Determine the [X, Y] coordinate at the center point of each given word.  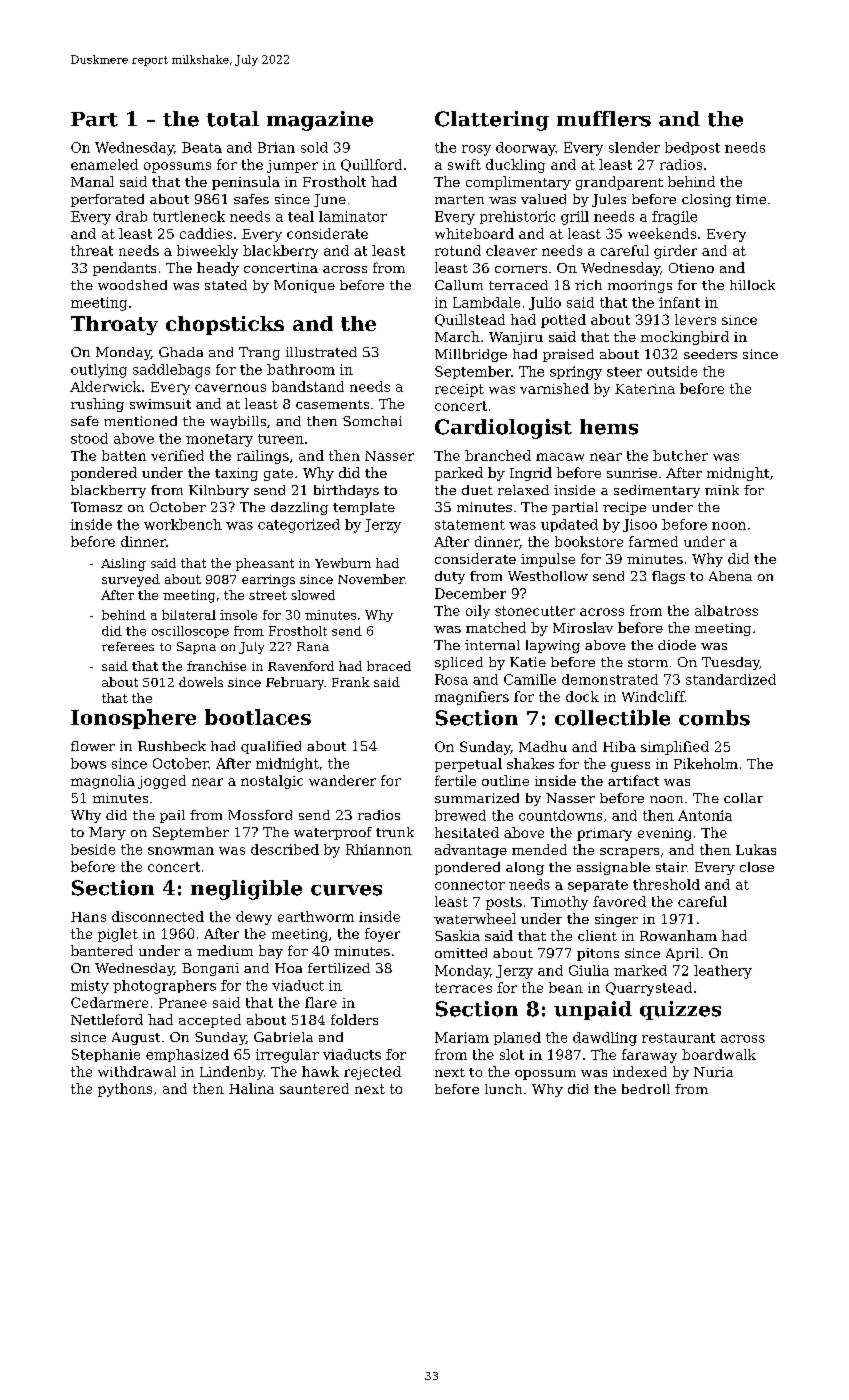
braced [389, 666]
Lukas [756, 849]
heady [218, 269]
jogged [162, 782]
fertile [455, 780]
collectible [612, 718]
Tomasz [96, 507]
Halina [251, 1088]
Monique [304, 286]
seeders [710, 354]
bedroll [646, 1089]
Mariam [462, 1037]
